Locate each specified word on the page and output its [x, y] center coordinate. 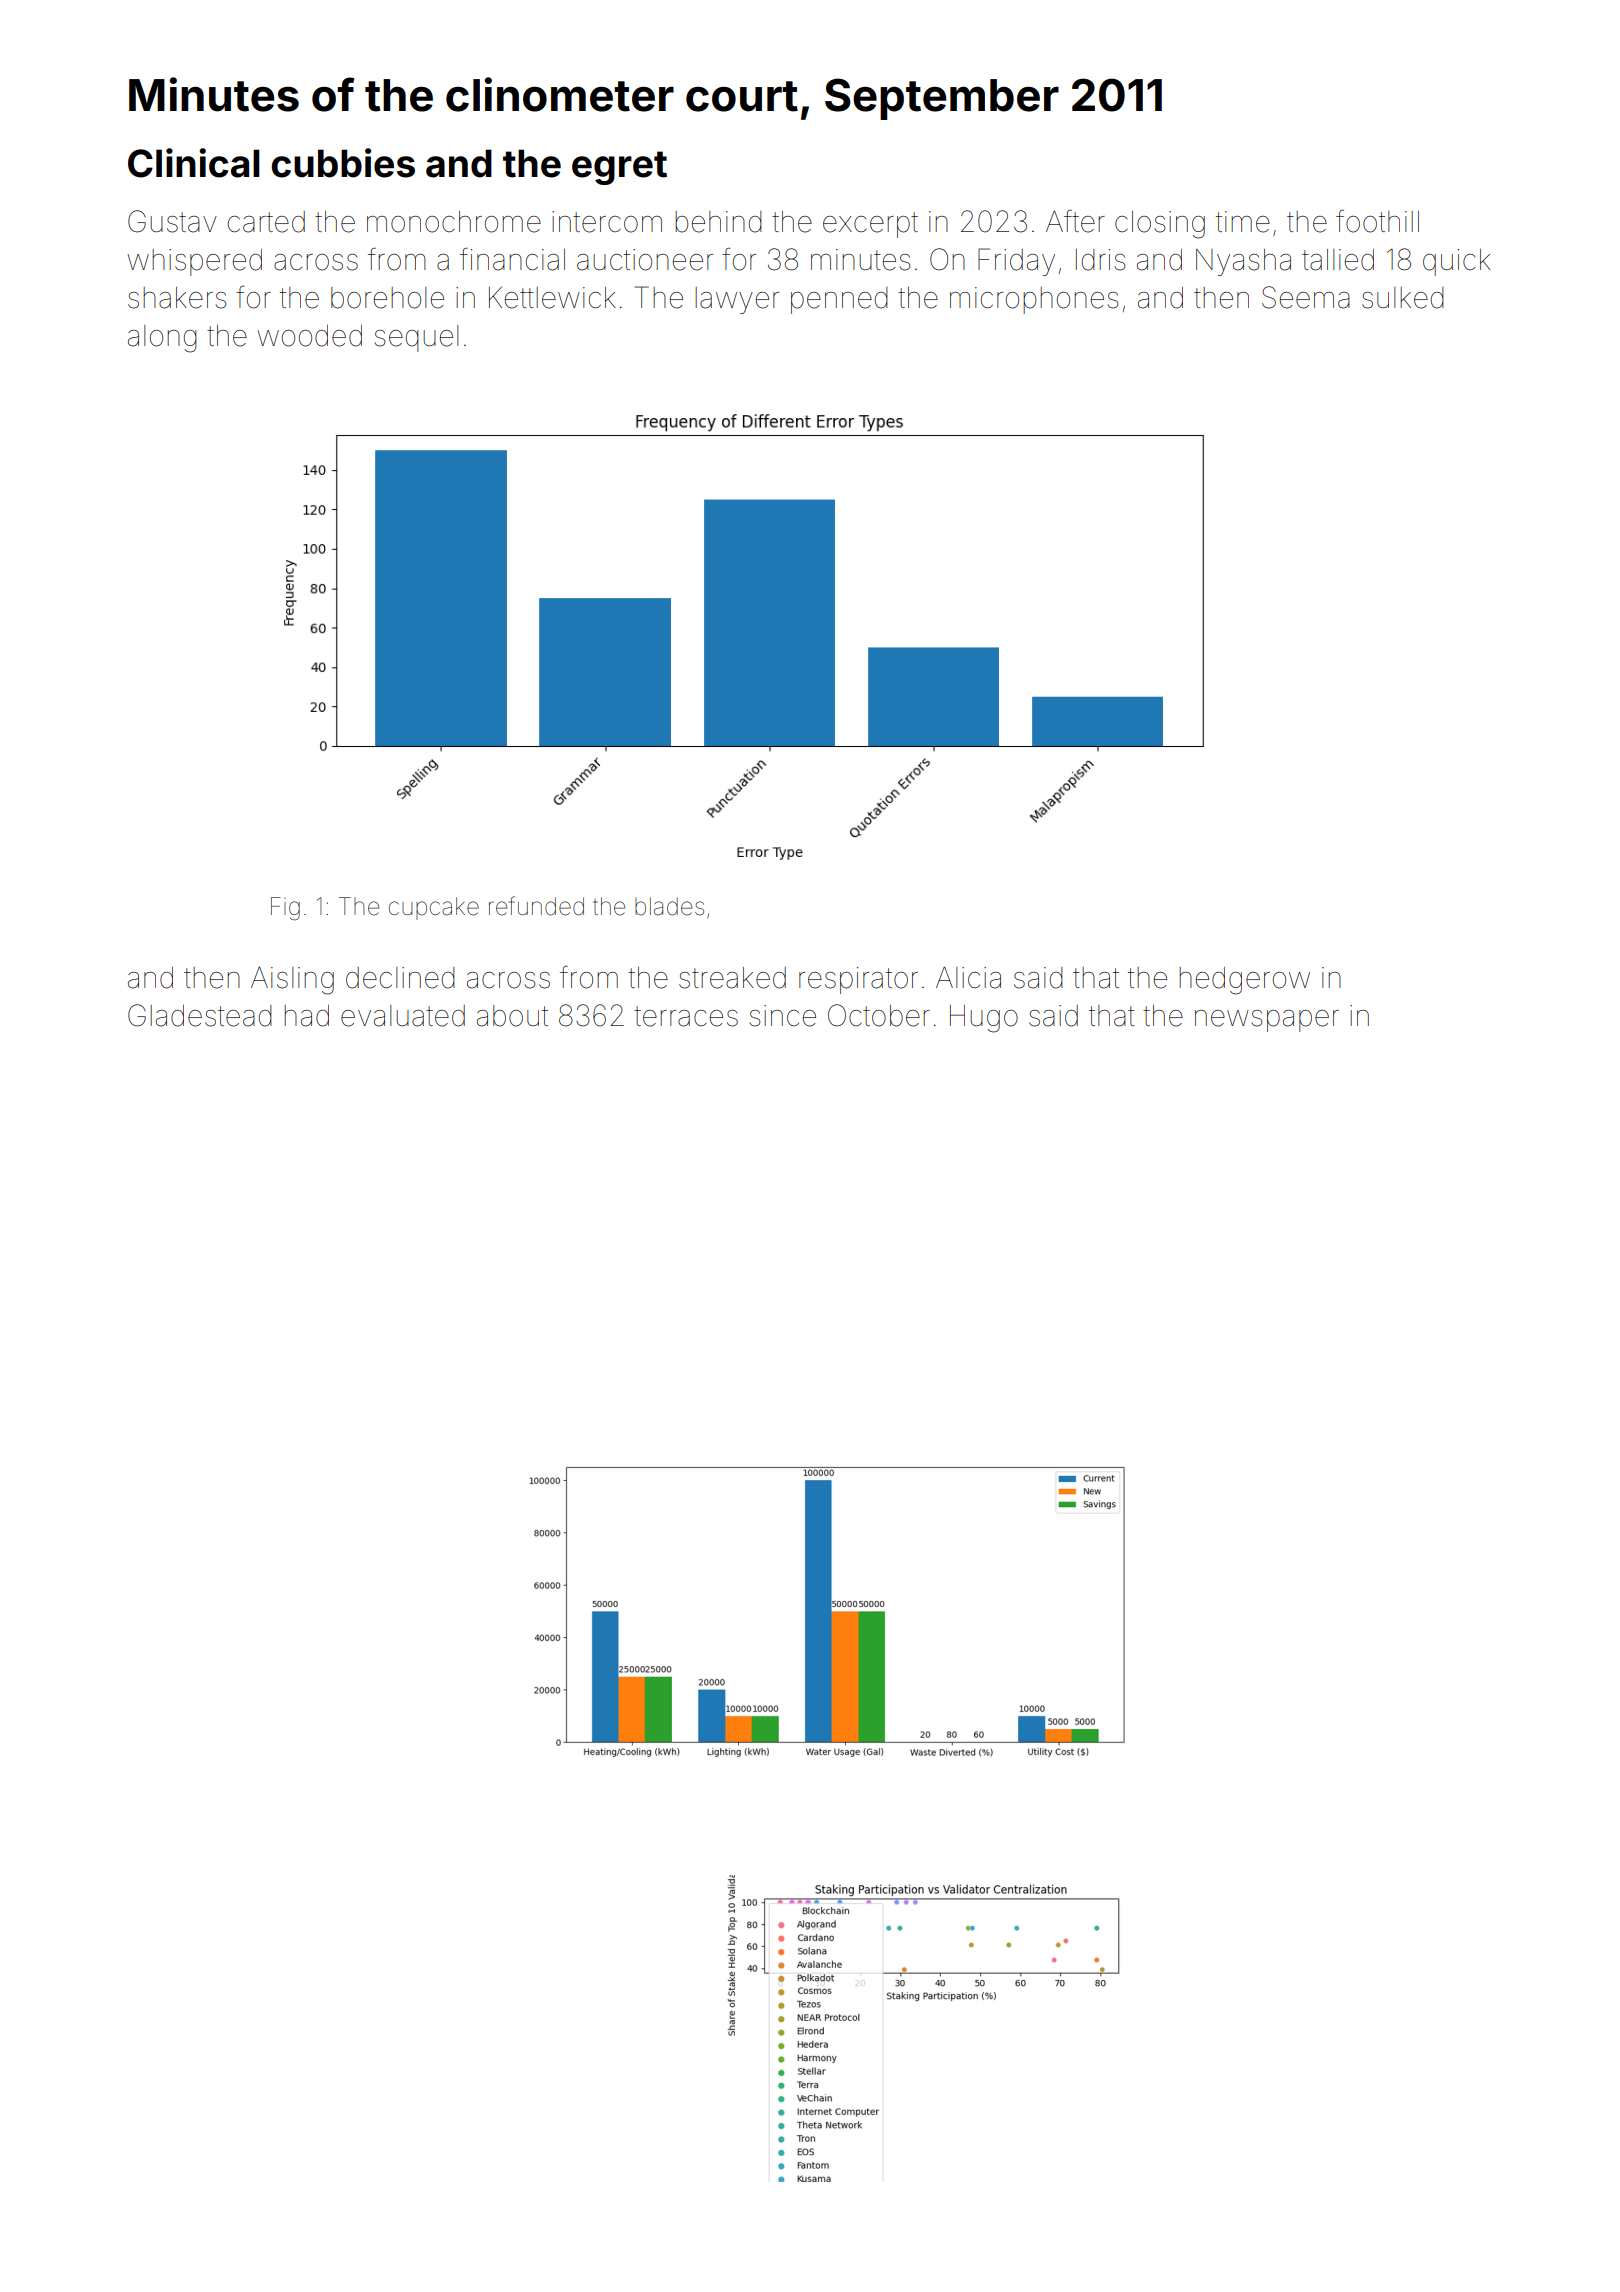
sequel [416, 338]
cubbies [343, 163]
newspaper [1267, 1021]
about [512, 1016]
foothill [1377, 221]
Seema [1306, 297]
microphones [1034, 300]
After [1075, 221]
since [782, 1016]
